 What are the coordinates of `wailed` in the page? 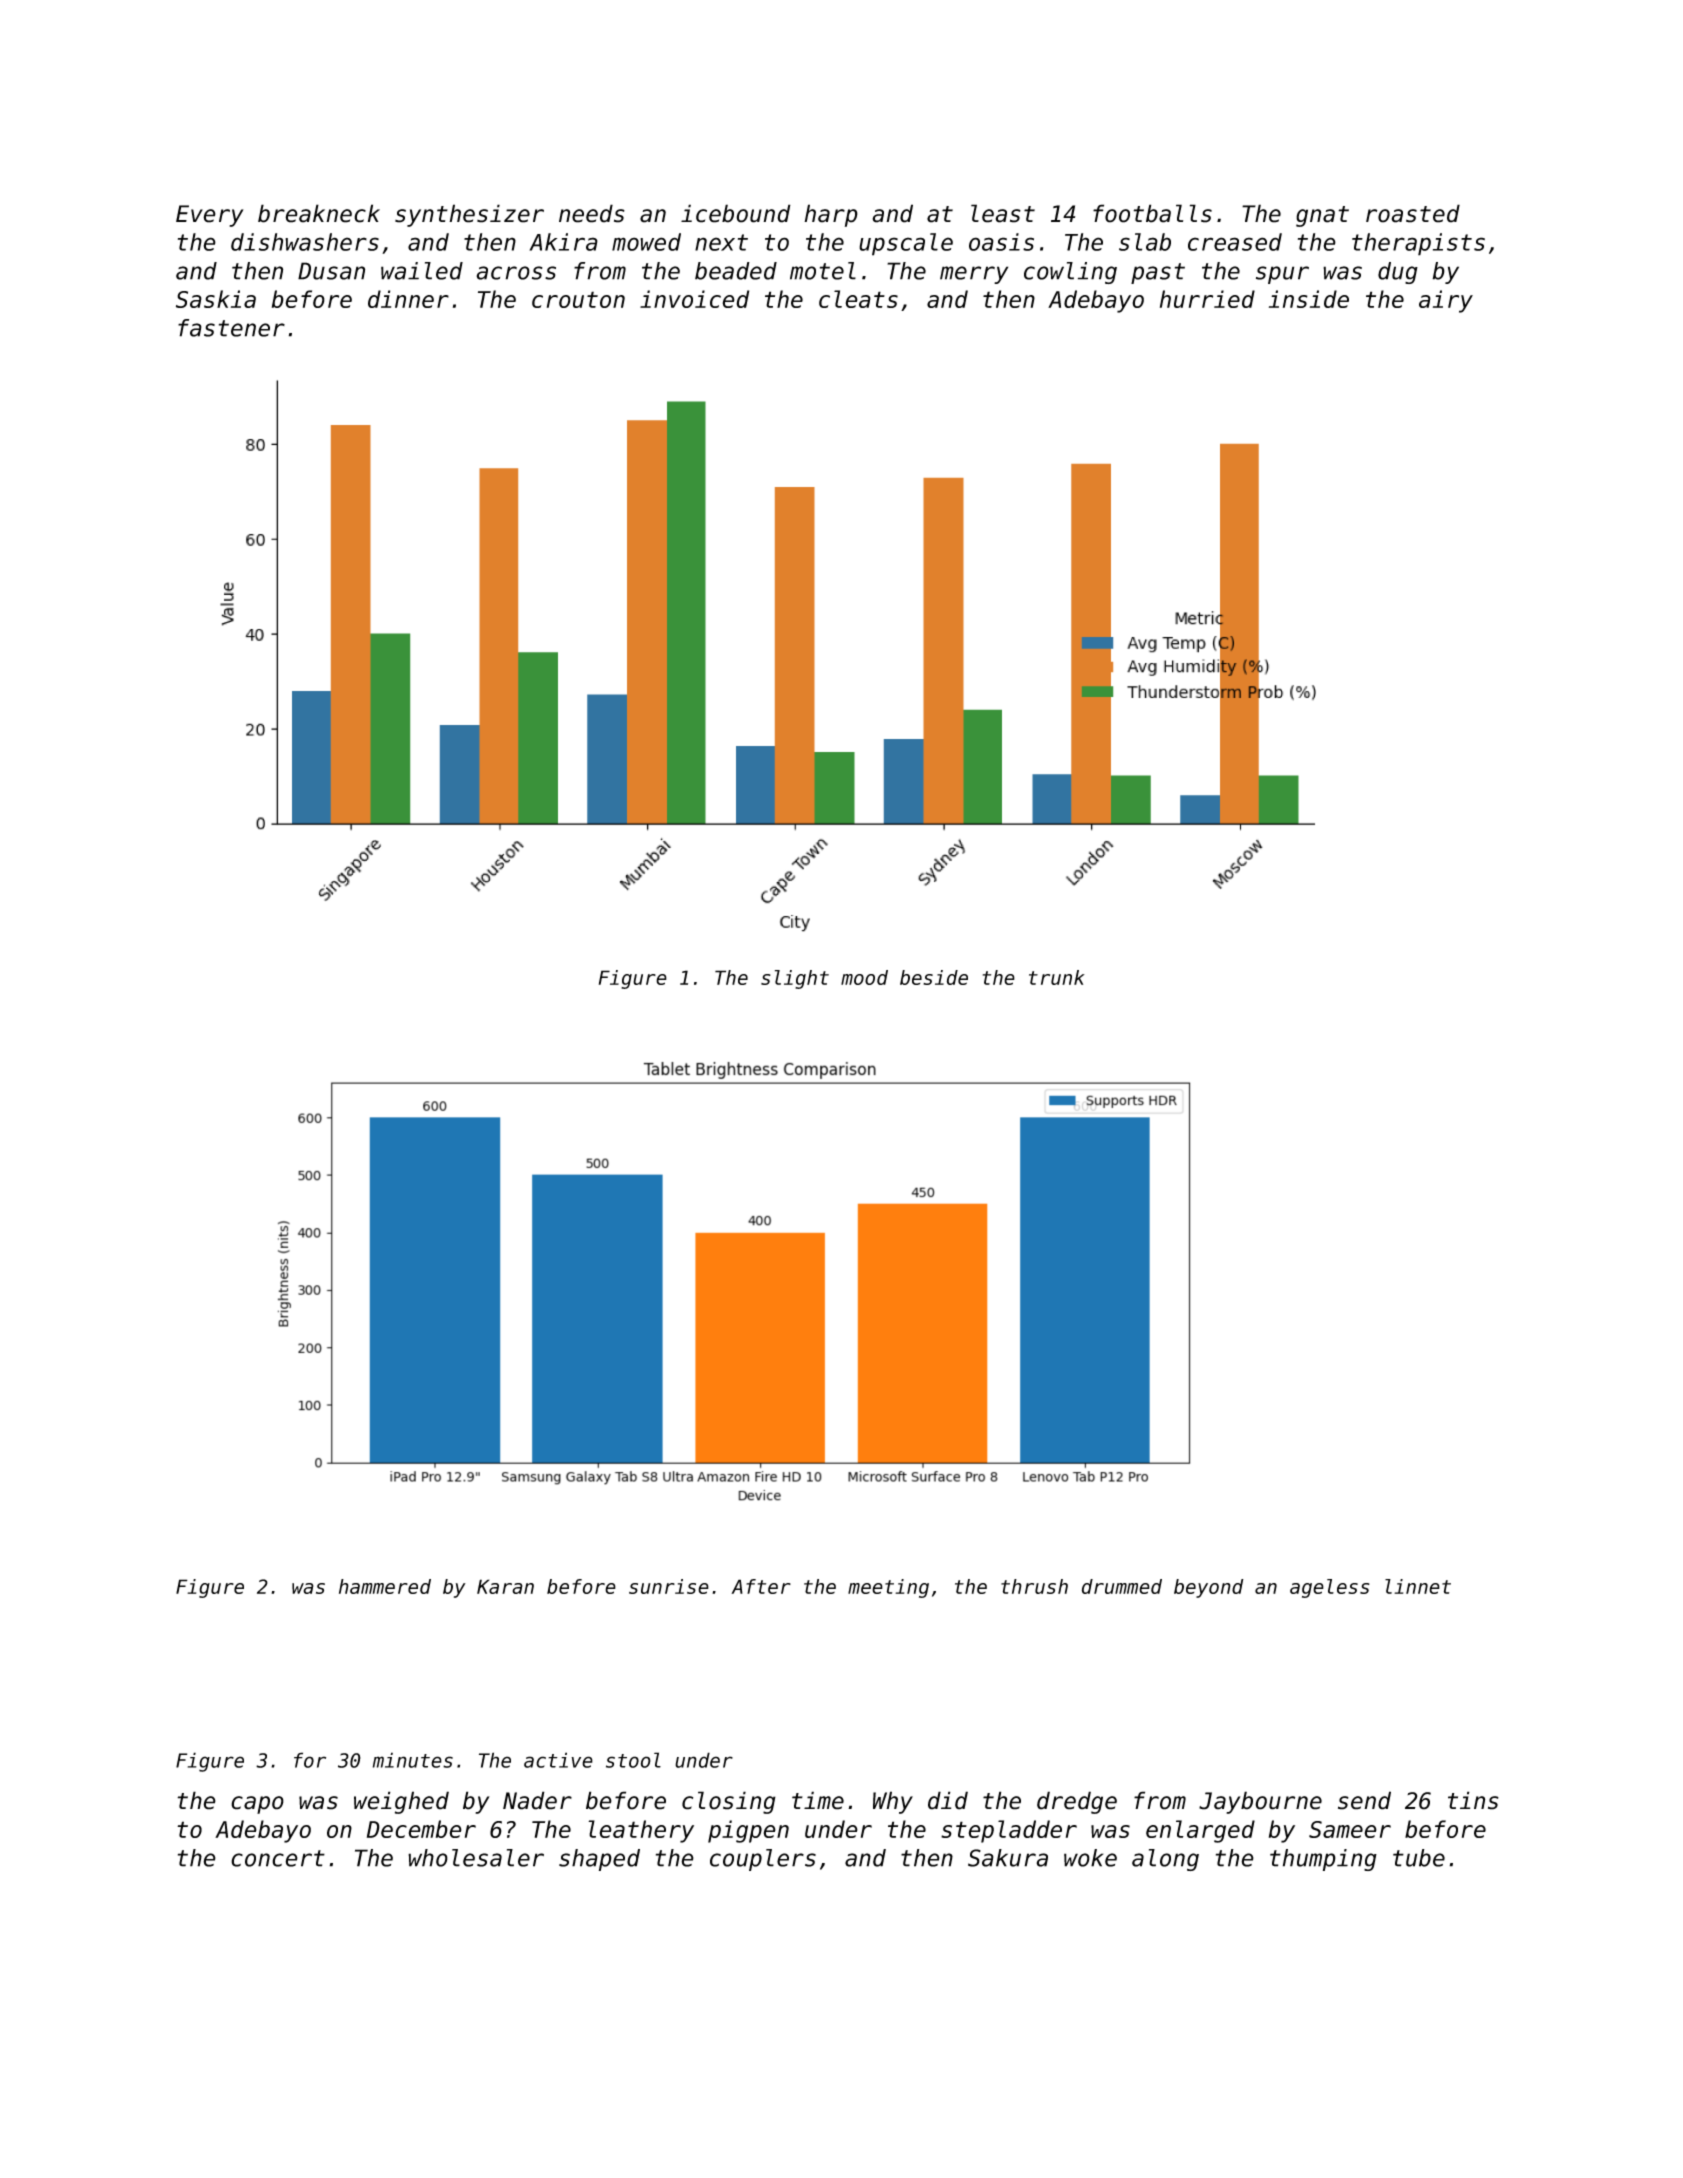 It's located at (422, 271).
